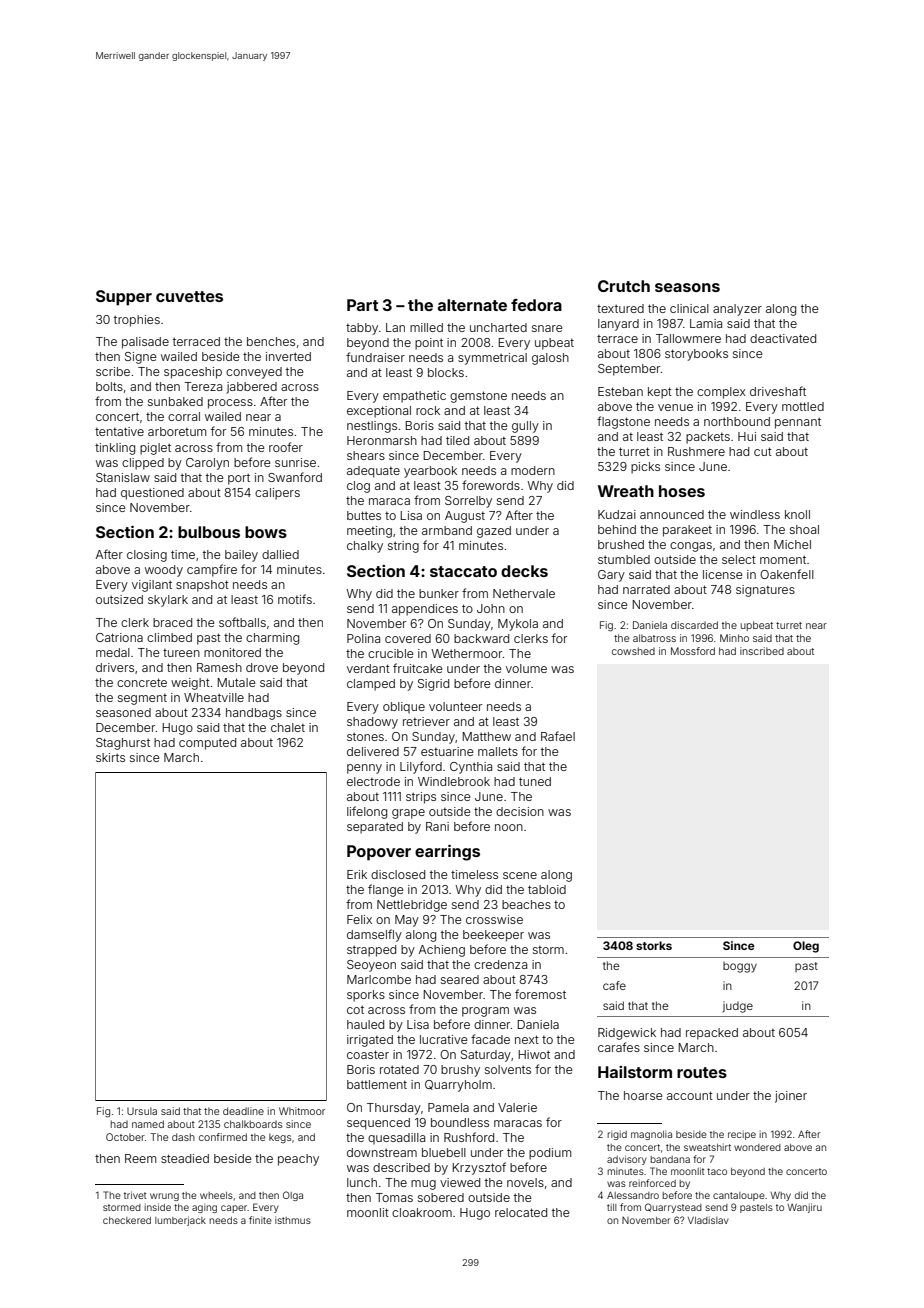 The height and width of the document is (1308, 924). What do you see at coordinates (672, 514) in the document?
I see `announced` at bounding box center [672, 514].
